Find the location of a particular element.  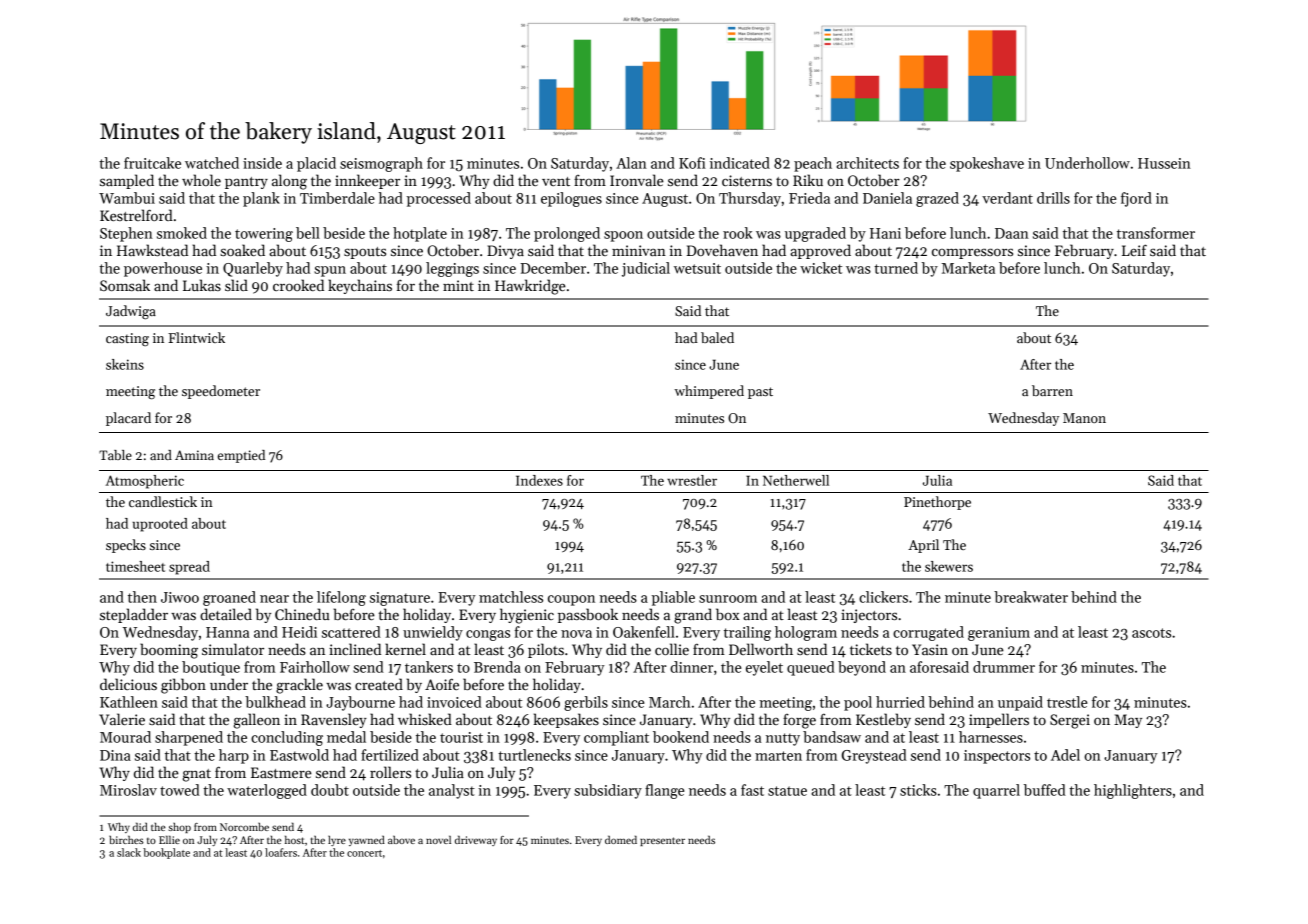

skewers is located at coordinates (949, 566).
